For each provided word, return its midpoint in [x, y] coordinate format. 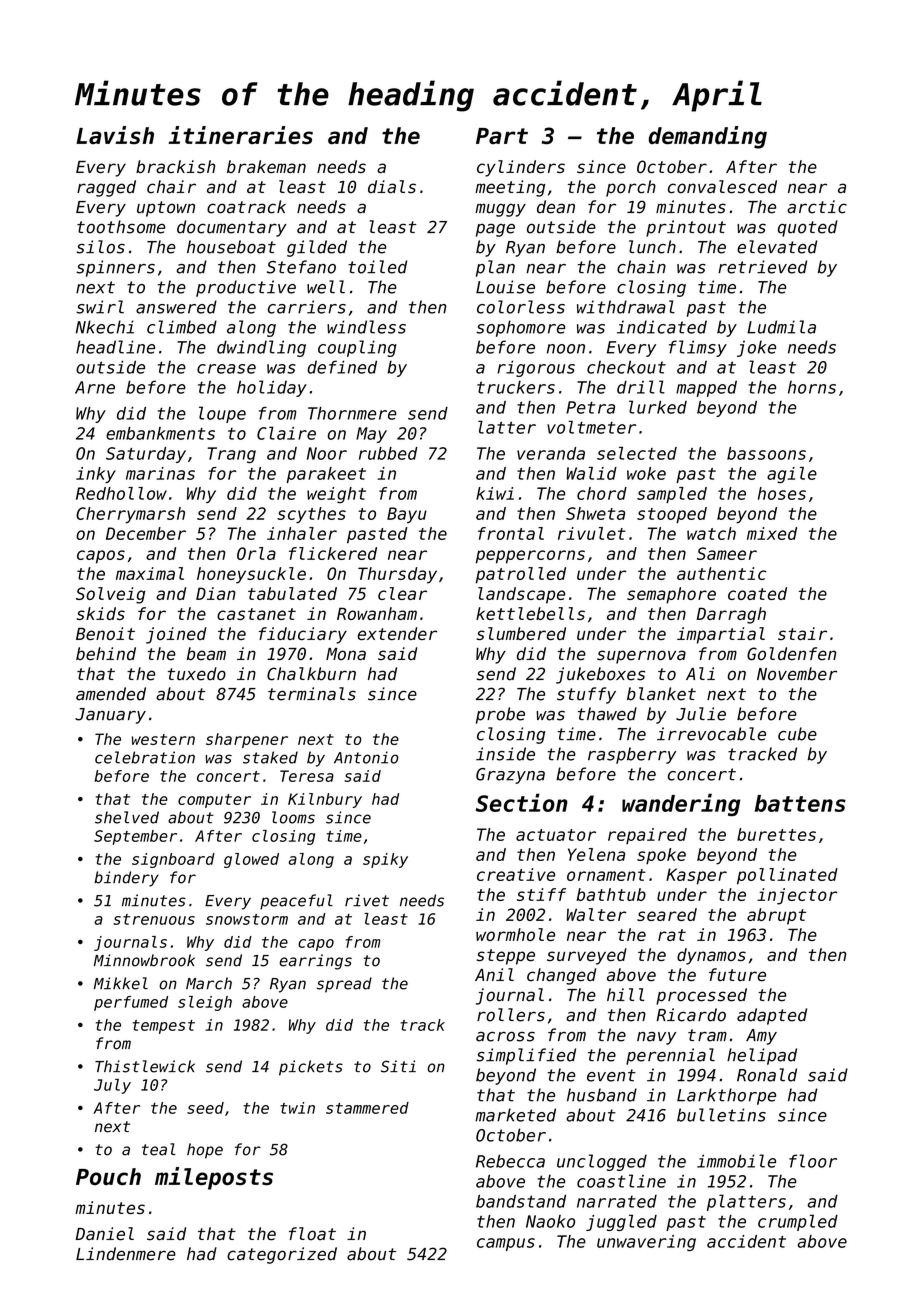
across [505, 1037]
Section [522, 802]
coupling [357, 348]
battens [800, 803]
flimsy [698, 348]
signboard [173, 860]
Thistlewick [145, 1066]
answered [176, 307]
